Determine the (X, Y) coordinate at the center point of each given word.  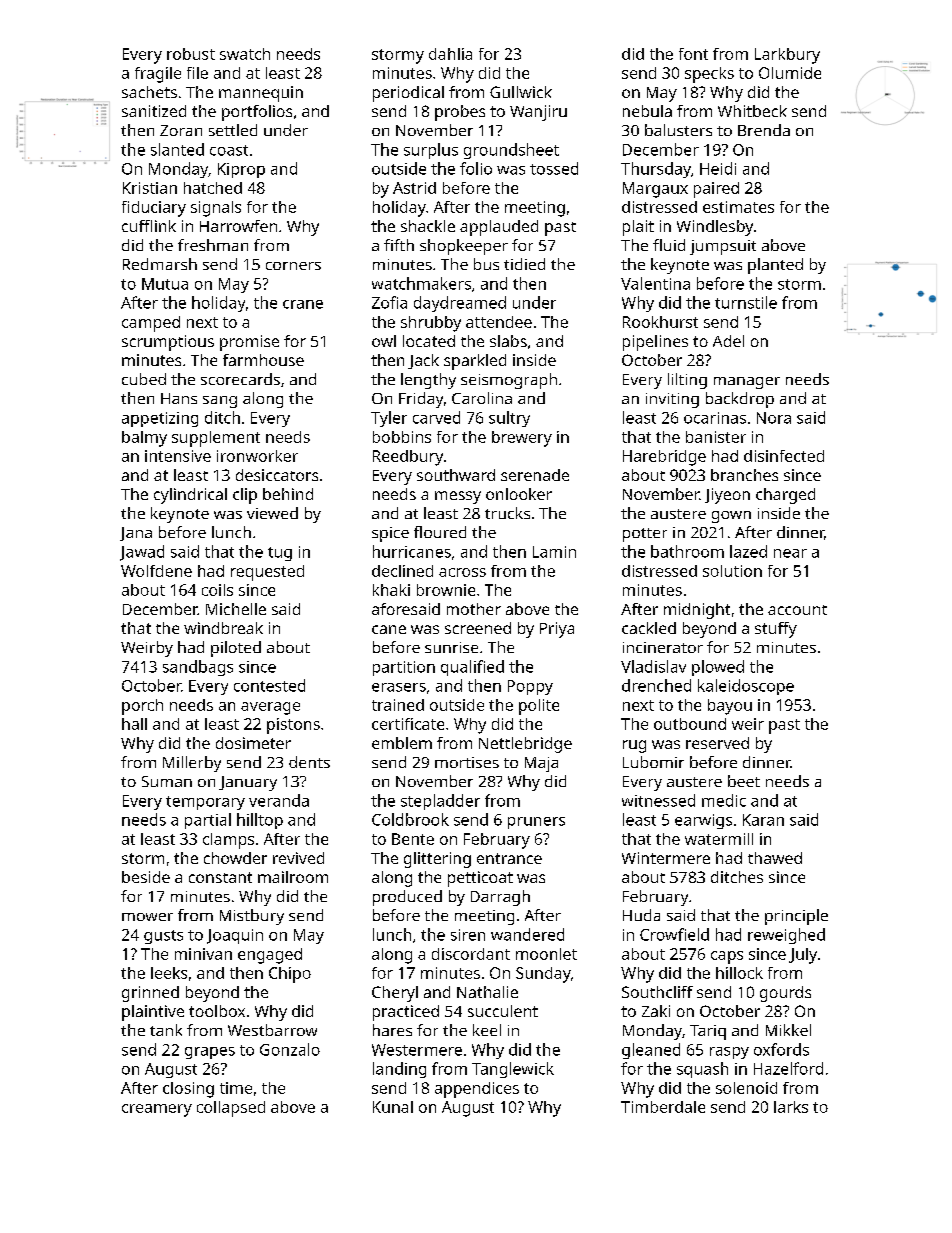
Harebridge (664, 458)
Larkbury (787, 56)
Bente (413, 839)
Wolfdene (156, 571)
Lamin (554, 552)
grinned (150, 994)
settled (233, 130)
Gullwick (521, 92)
